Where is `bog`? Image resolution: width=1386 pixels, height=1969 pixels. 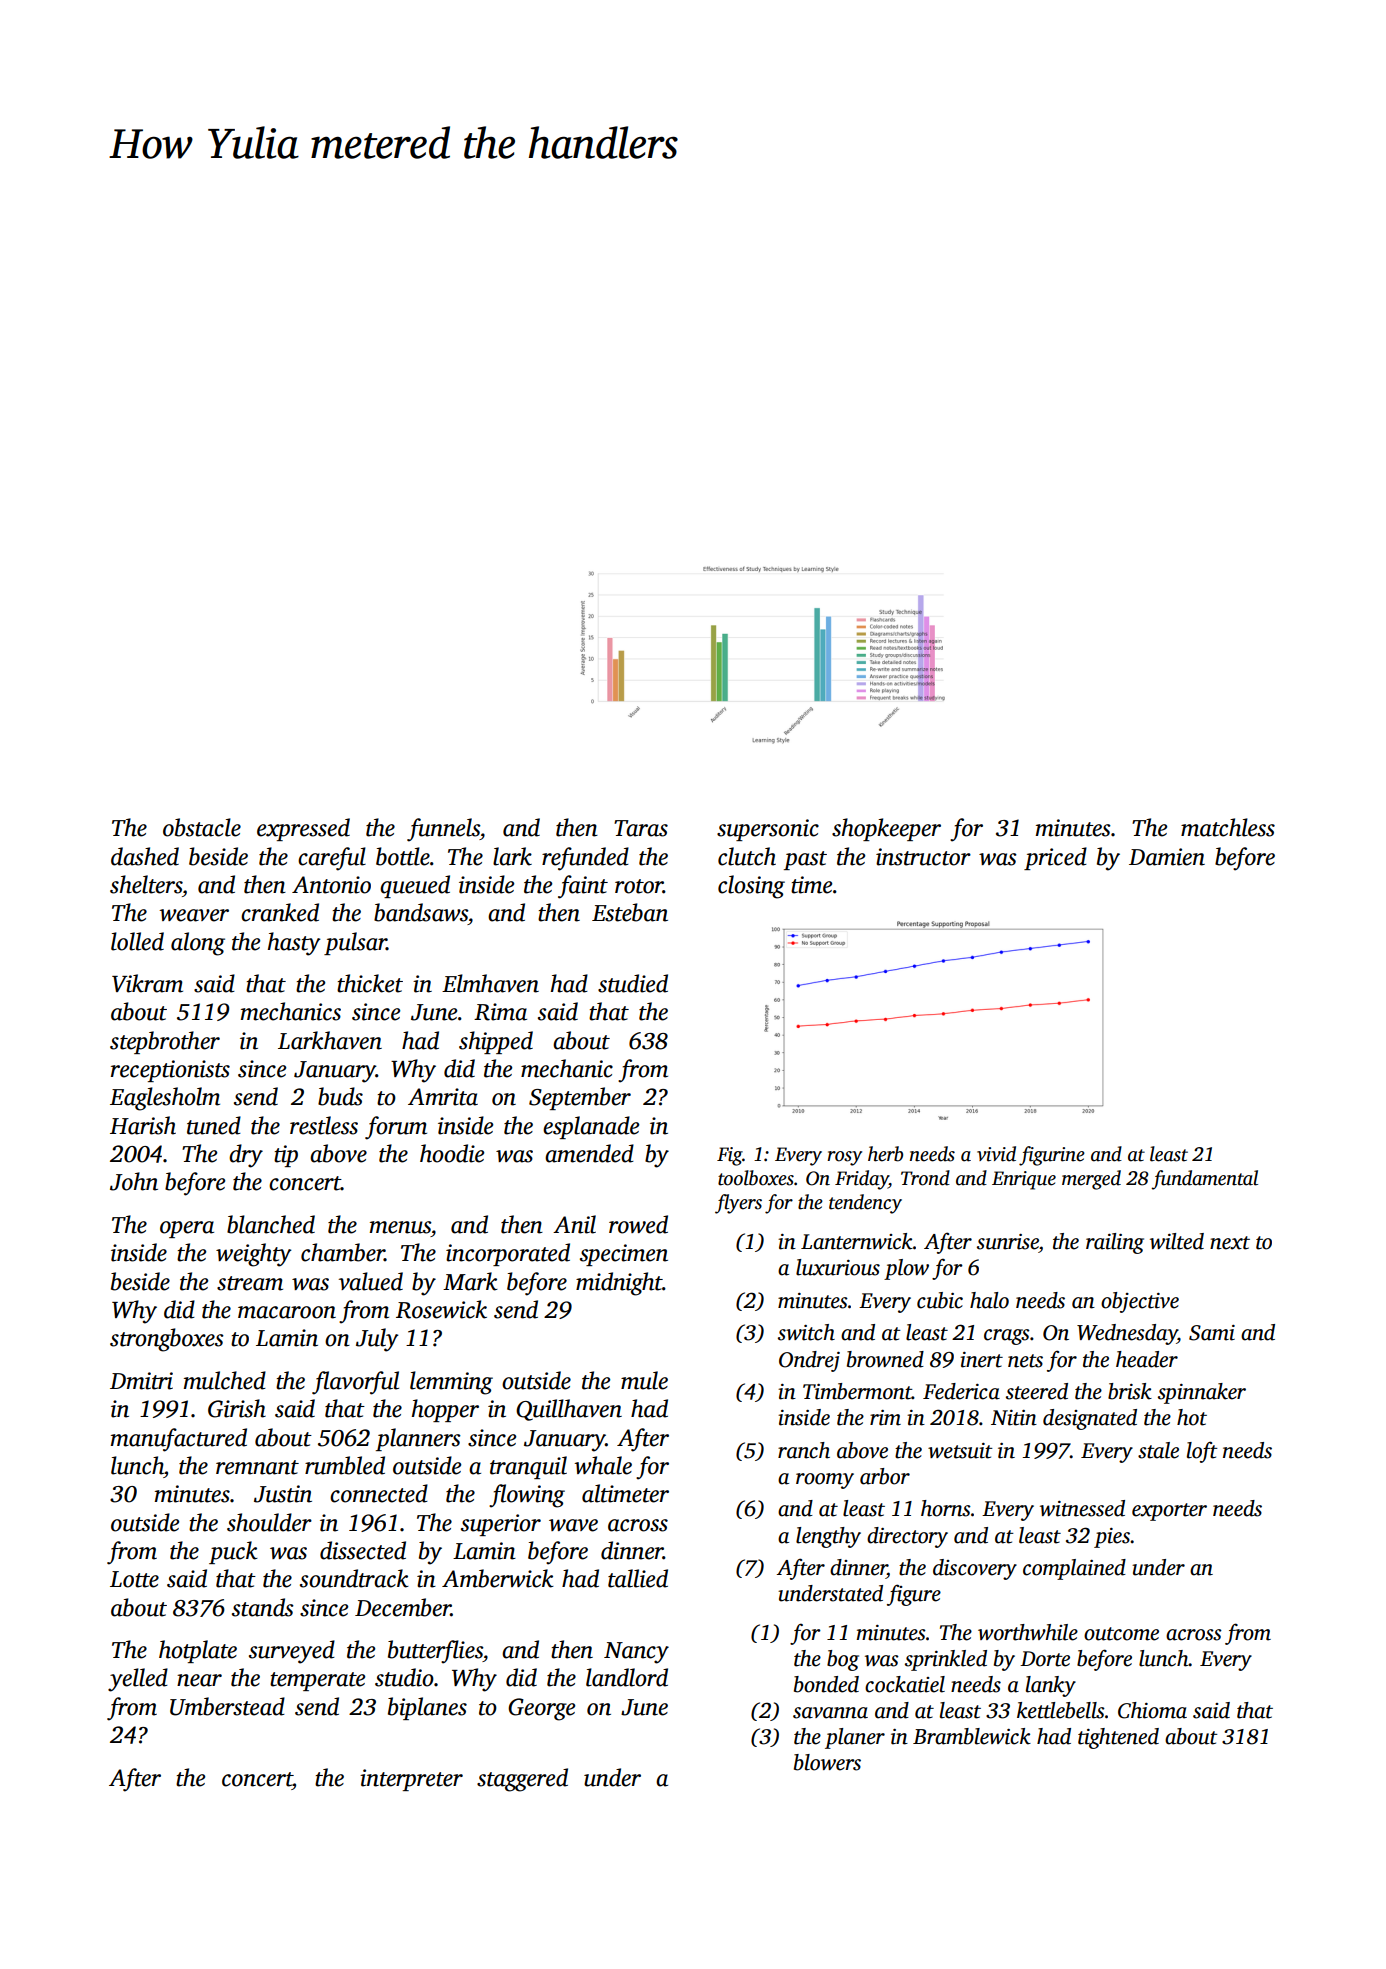
bog is located at coordinates (843, 1660).
